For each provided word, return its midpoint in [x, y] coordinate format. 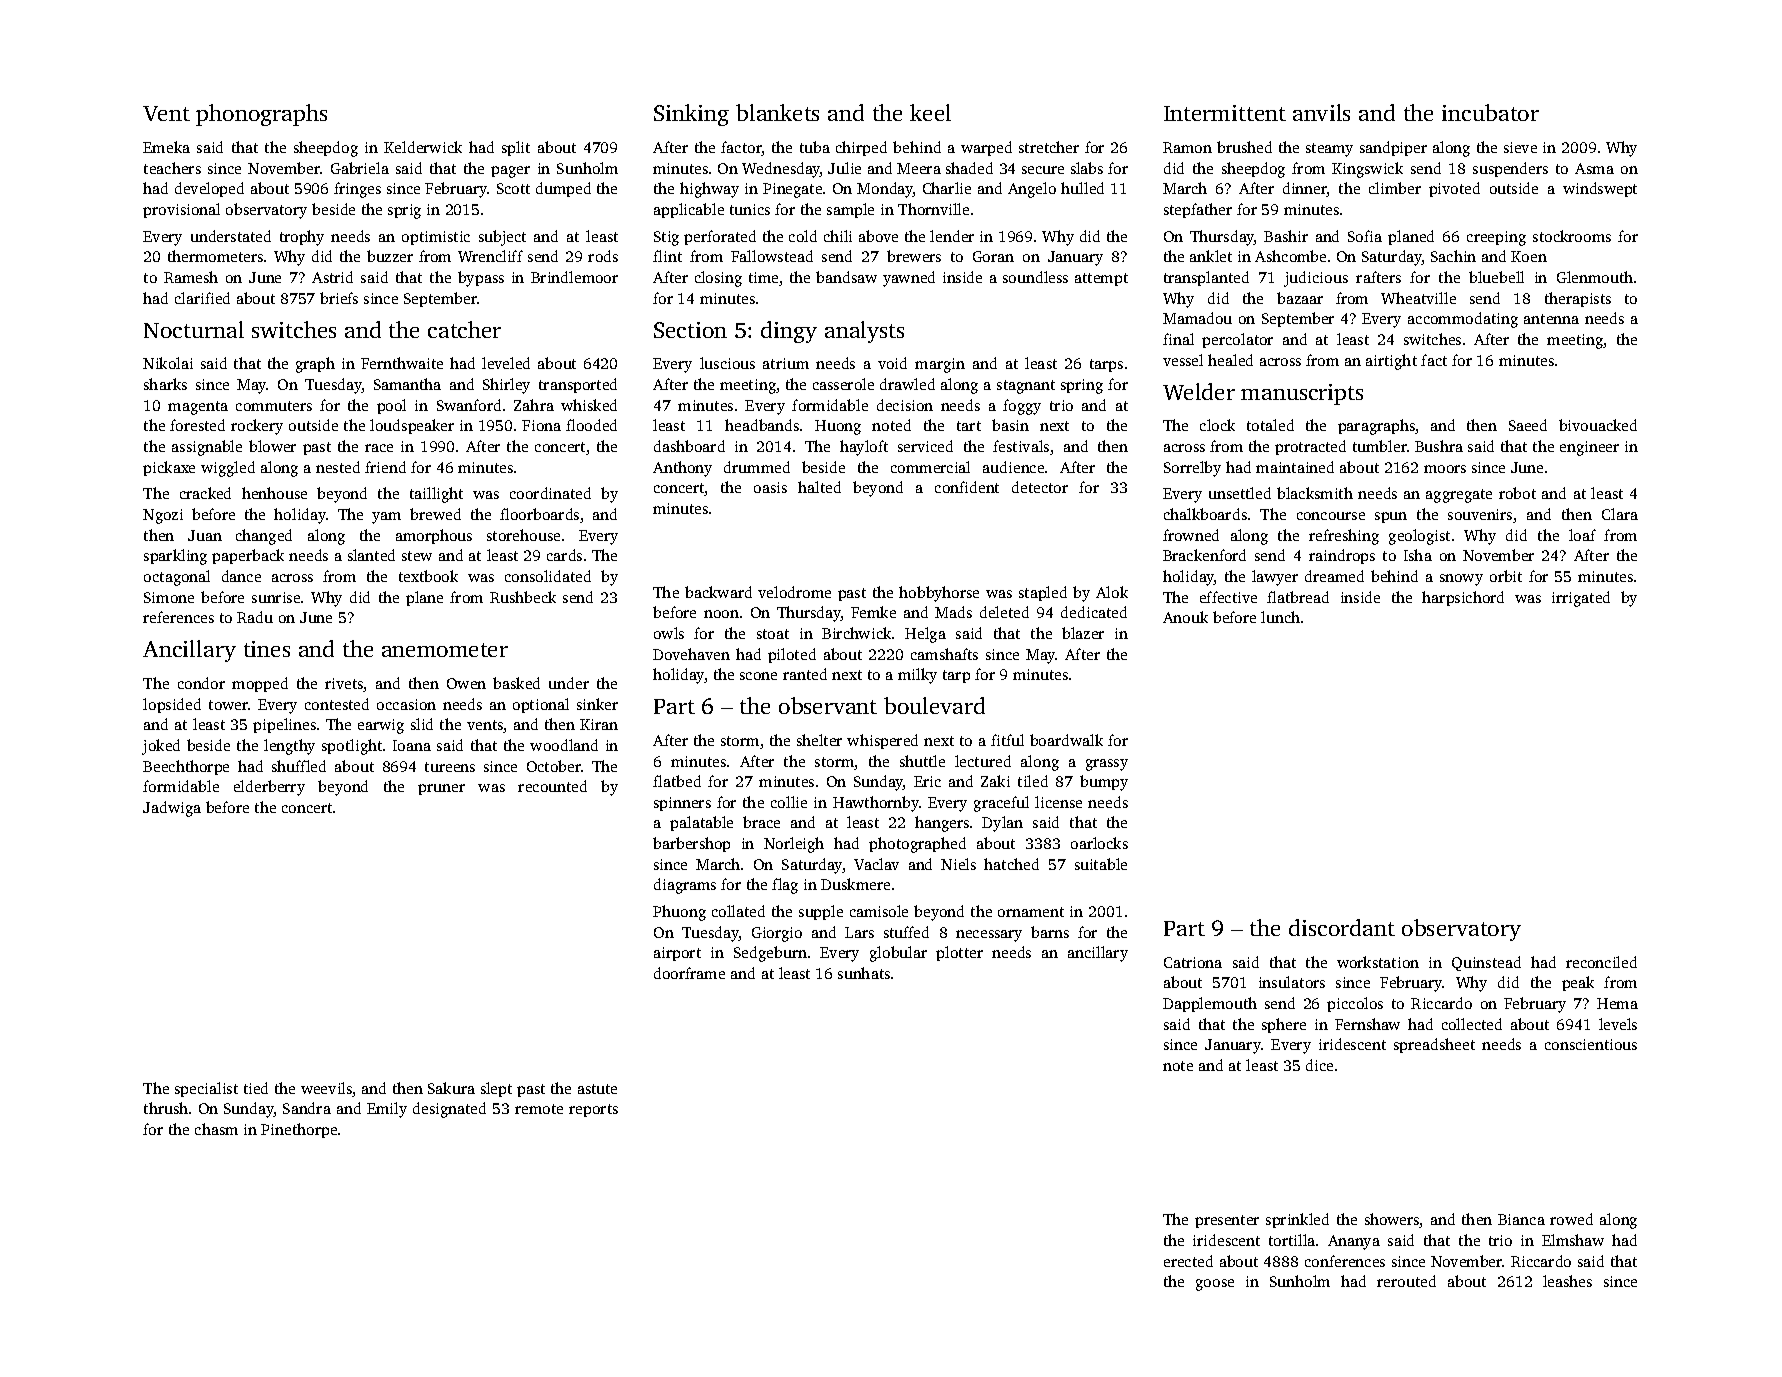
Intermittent [1225, 113]
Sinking [691, 115]
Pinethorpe [299, 1130]
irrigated [1581, 599]
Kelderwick [423, 147]
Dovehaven [691, 654]
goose [1215, 1285]
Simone [169, 597]
